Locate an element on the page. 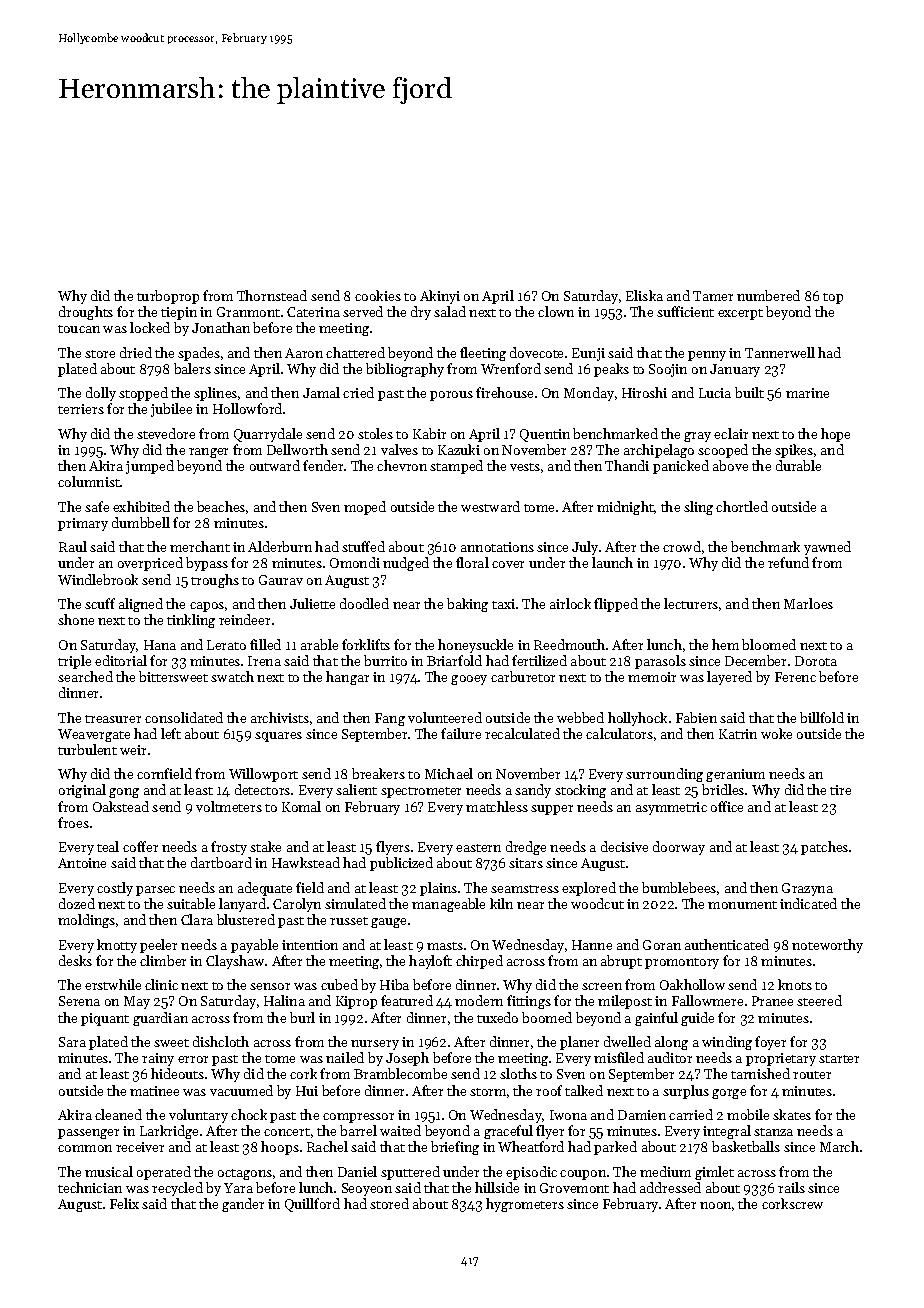  passenger is located at coordinates (88, 1134).
